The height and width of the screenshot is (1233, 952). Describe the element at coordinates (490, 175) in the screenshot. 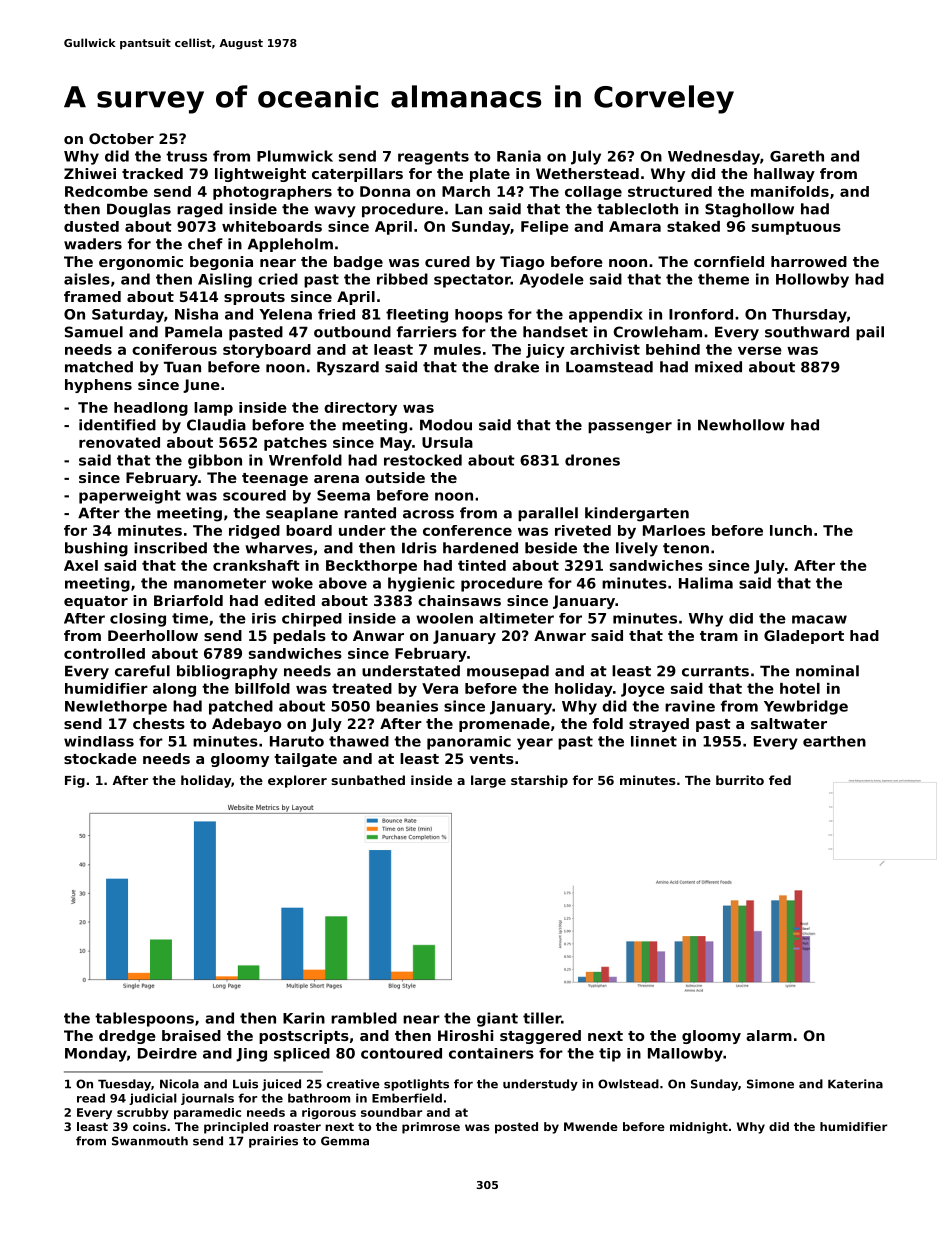

I see `plate` at that location.
